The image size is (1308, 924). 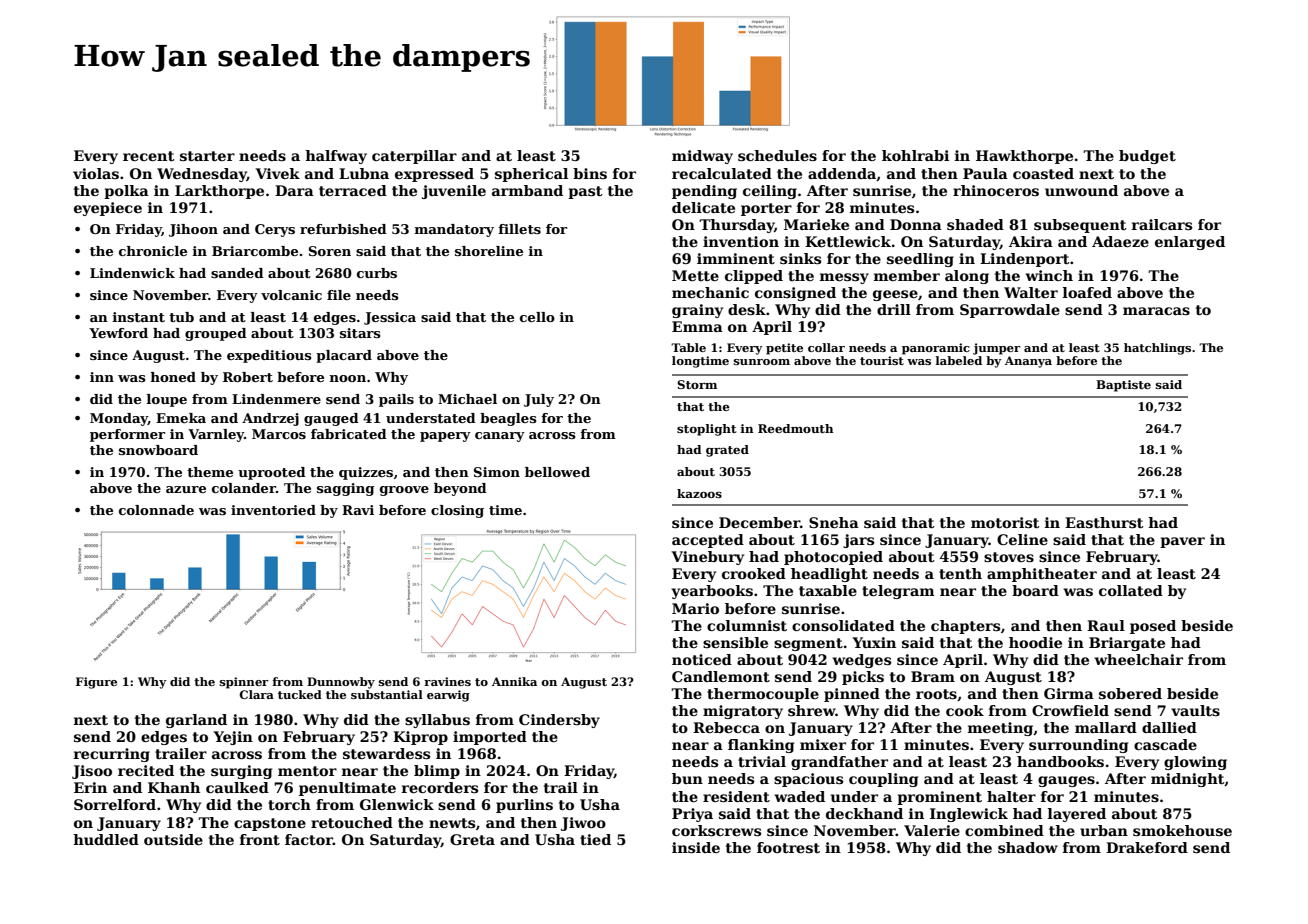 What do you see at coordinates (1005, 522) in the image?
I see `motorist` at bounding box center [1005, 522].
